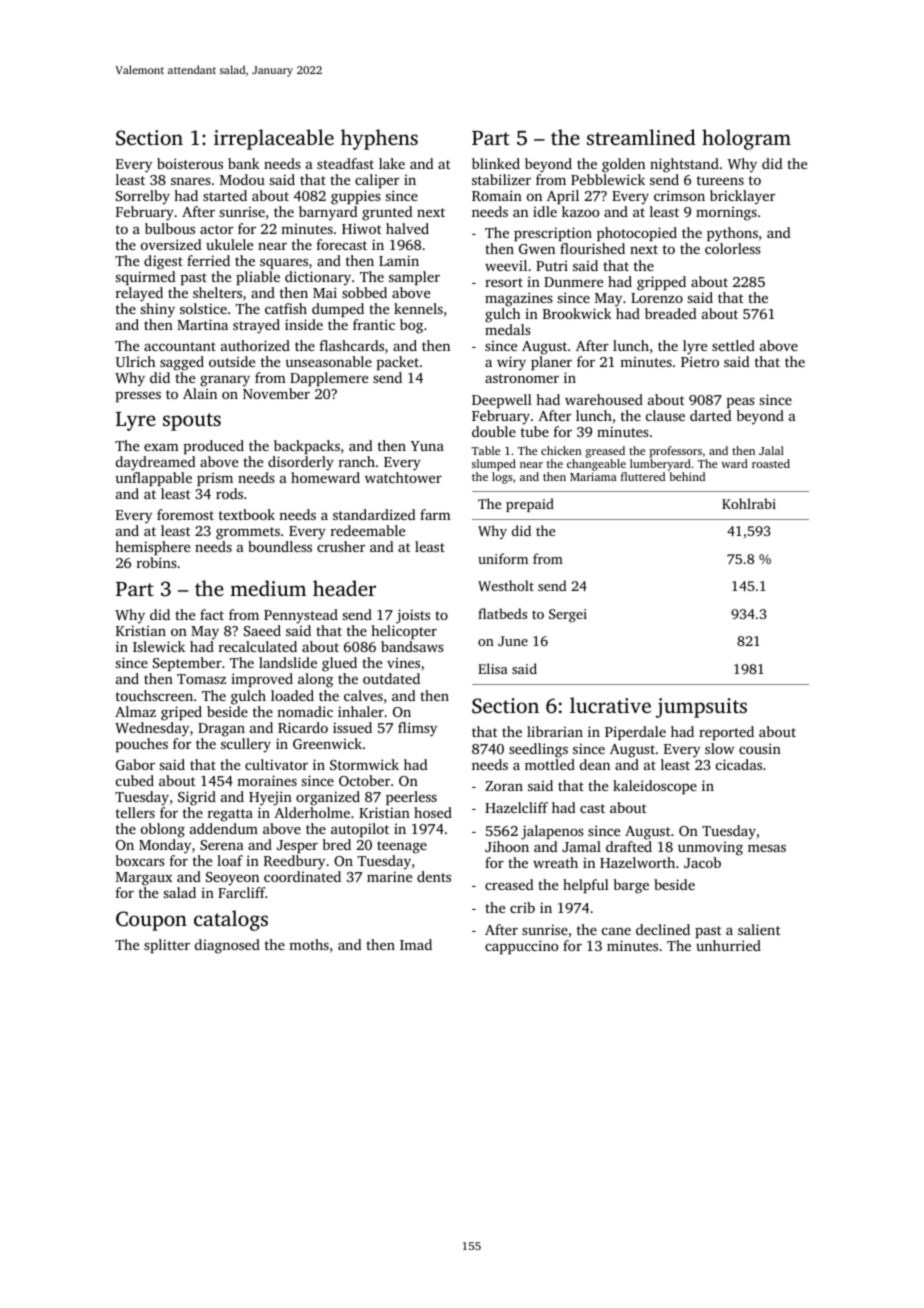 The height and width of the document is (1308, 924). Describe the element at coordinates (258, 646) in the document. I see `recalculated` at that location.
